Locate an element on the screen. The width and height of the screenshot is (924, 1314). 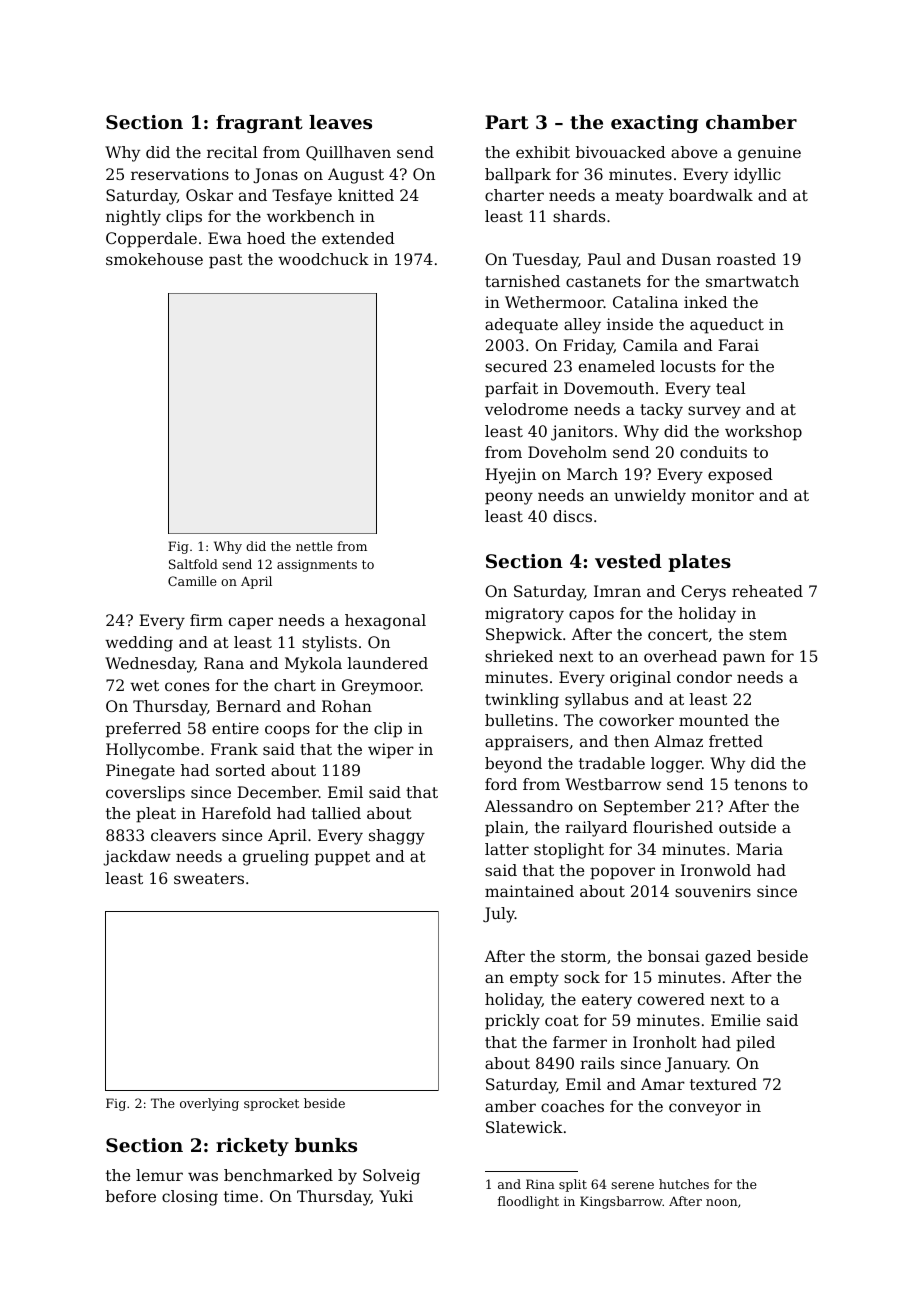
conveyor is located at coordinates (705, 1109).
